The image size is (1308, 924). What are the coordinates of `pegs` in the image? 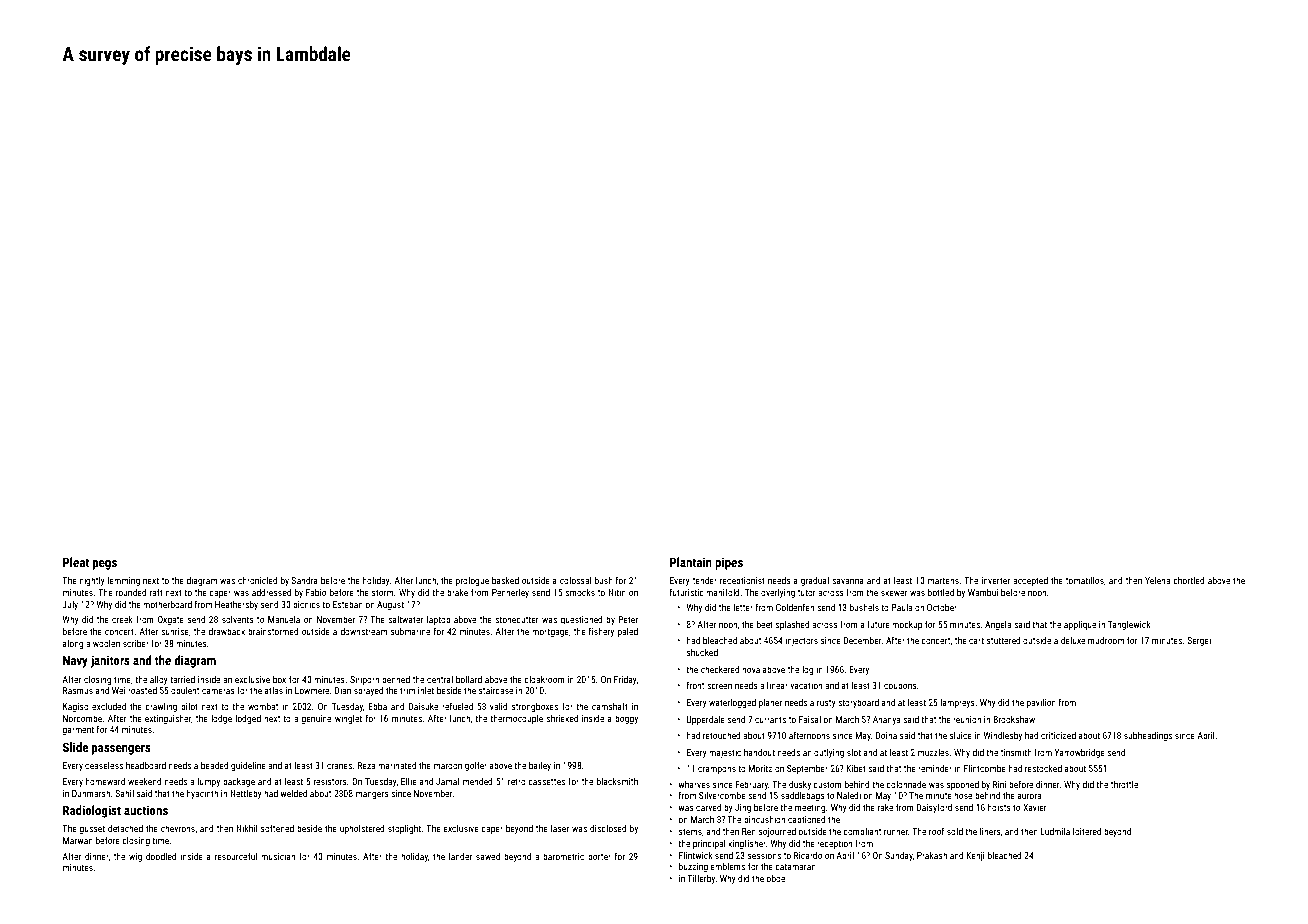 It's located at (105, 565).
